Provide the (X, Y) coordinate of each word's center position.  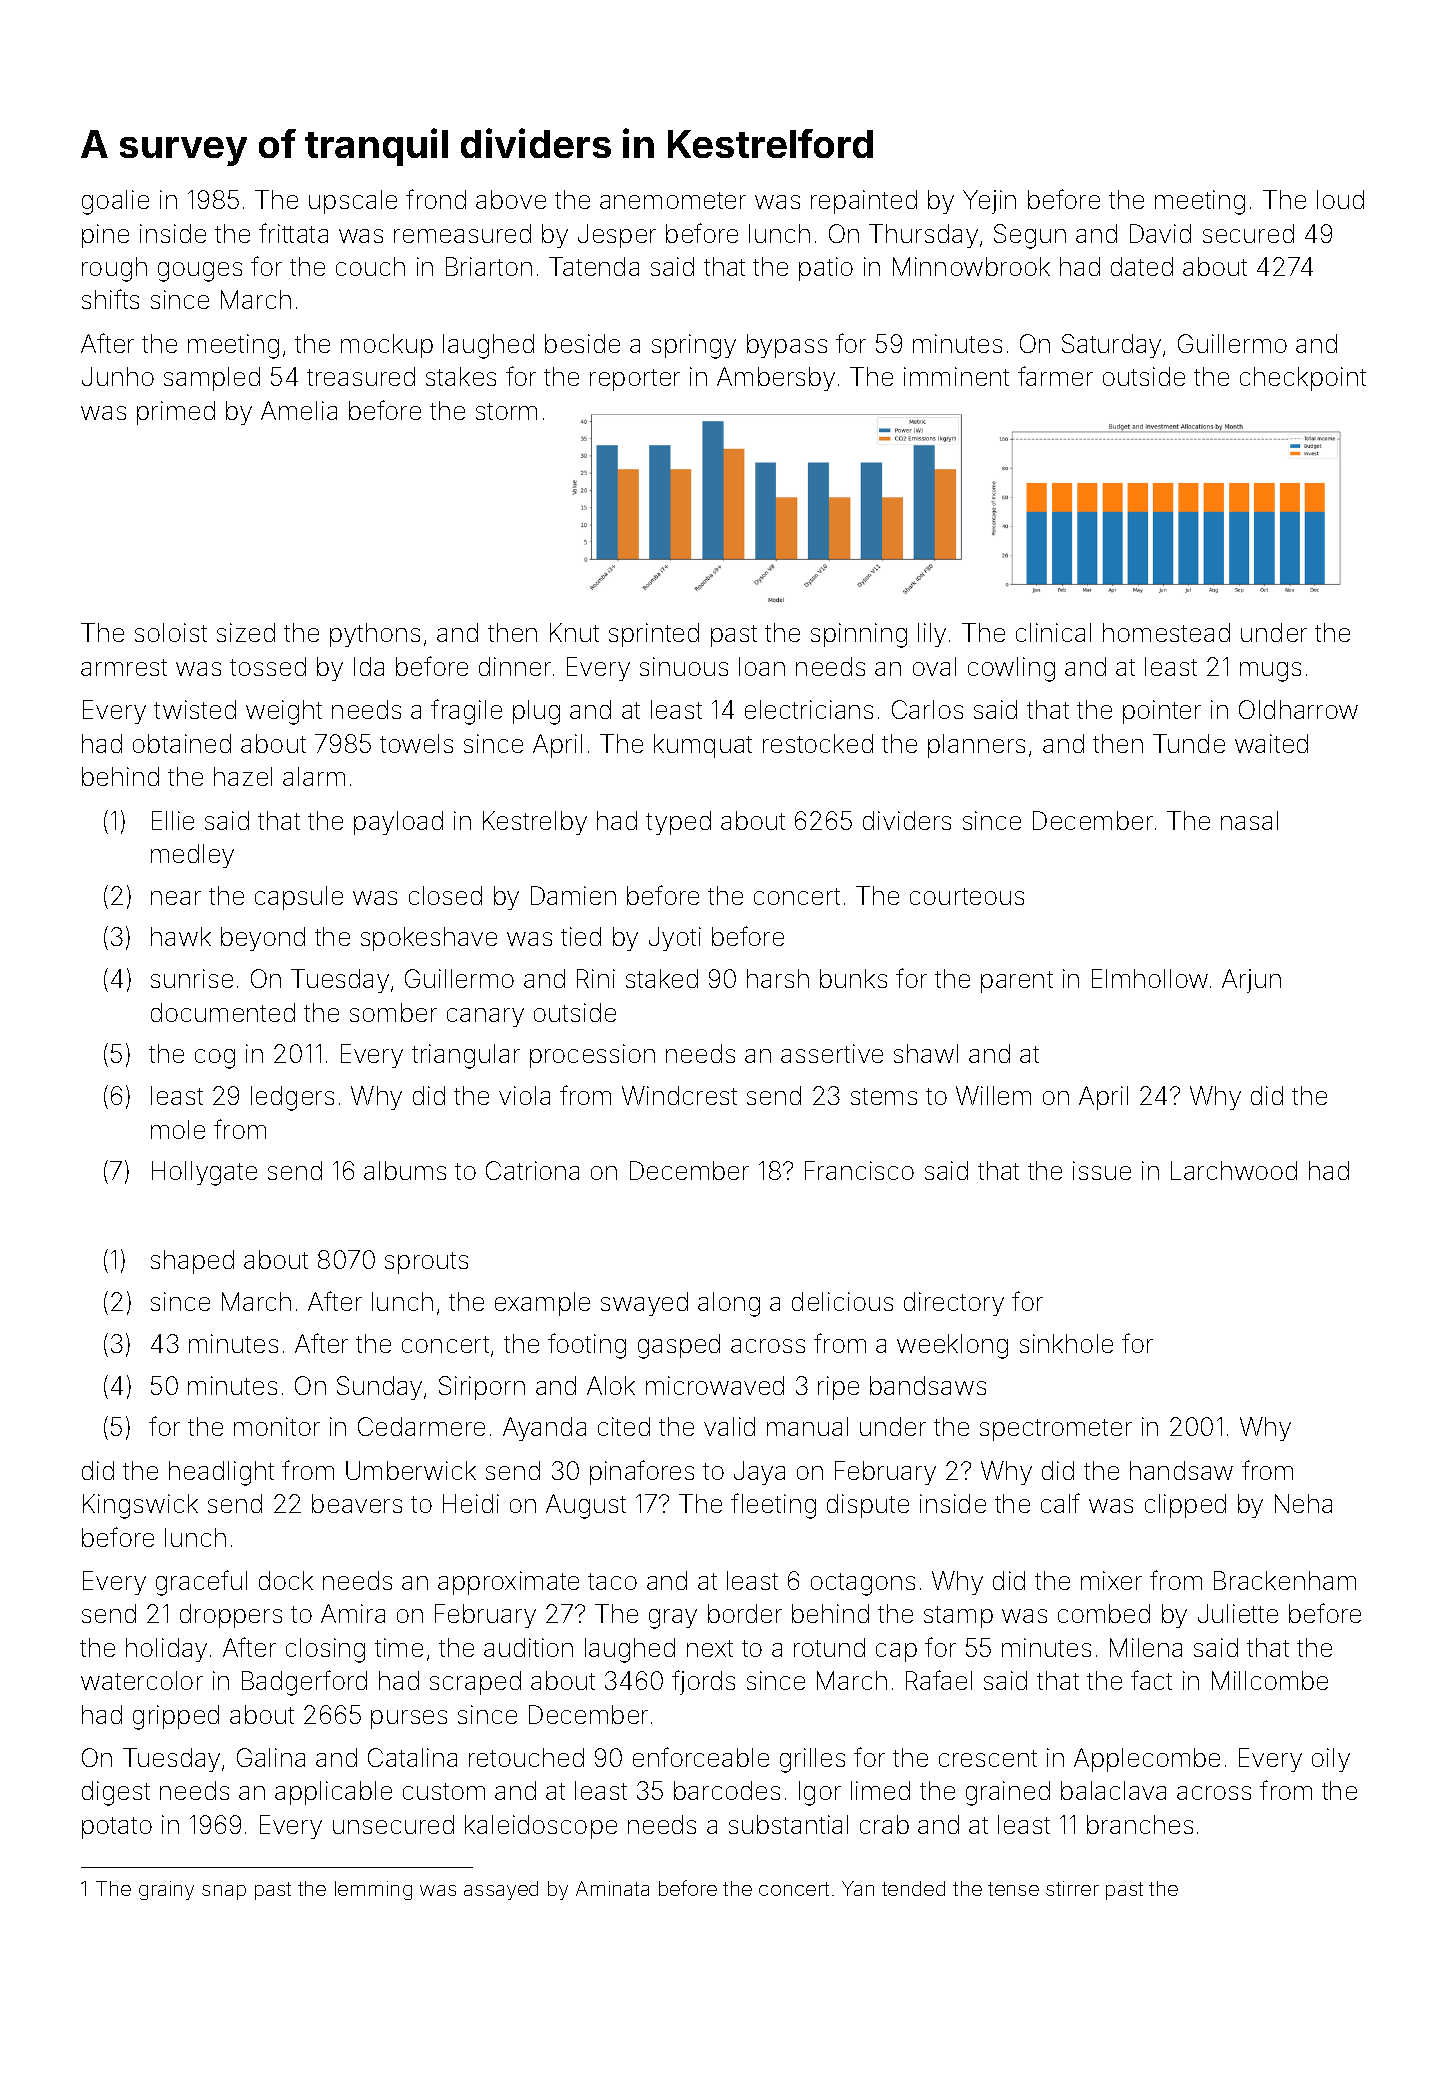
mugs (1270, 672)
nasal (1249, 820)
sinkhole (1066, 1343)
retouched (526, 1757)
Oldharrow (1298, 709)
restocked (818, 743)
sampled (212, 379)
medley (192, 856)
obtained (182, 743)
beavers (357, 1503)
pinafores (642, 1472)
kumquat (703, 746)
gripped (176, 1717)
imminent (956, 376)
